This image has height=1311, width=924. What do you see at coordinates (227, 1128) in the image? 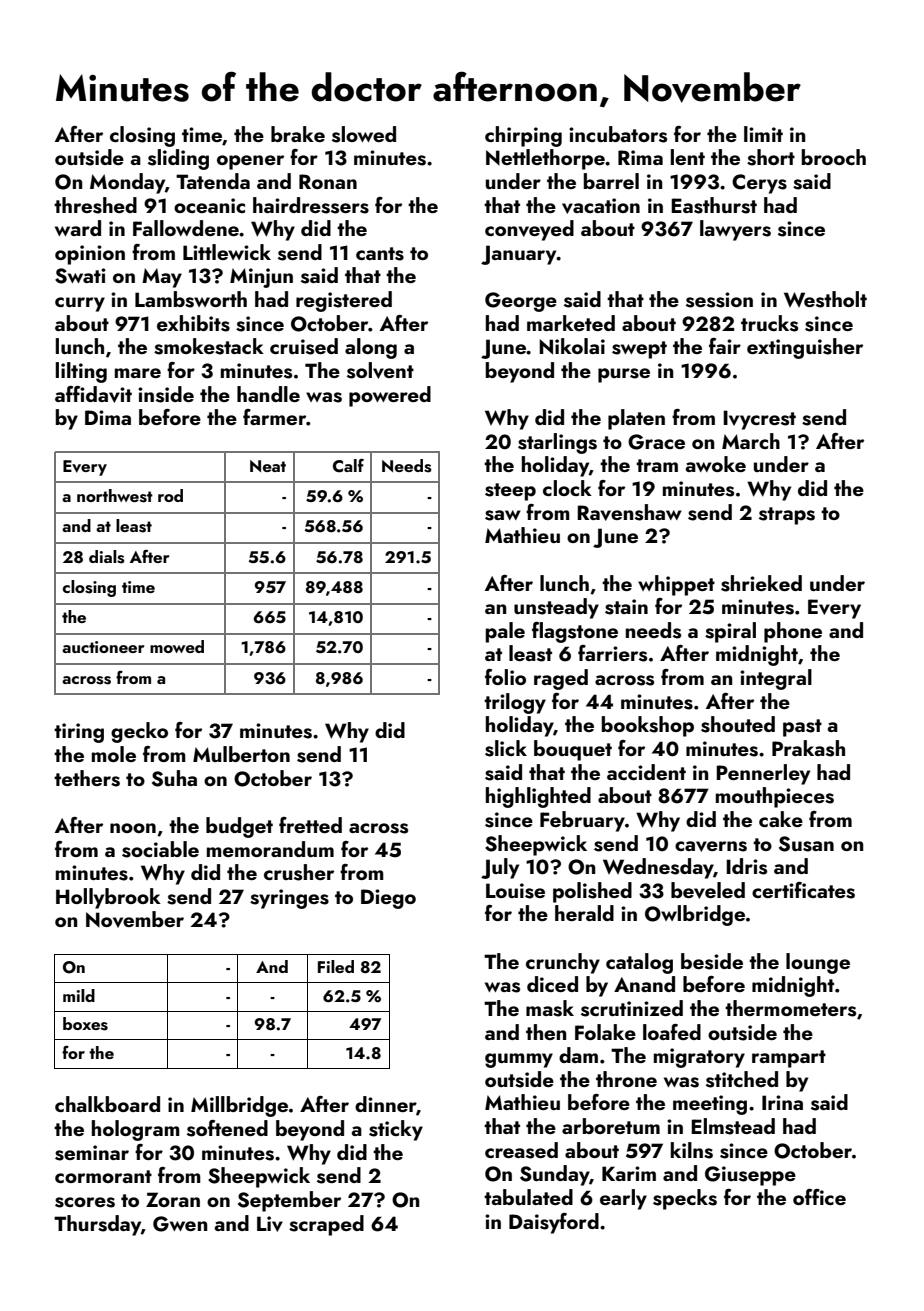
I see `softened` at bounding box center [227, 1128].
